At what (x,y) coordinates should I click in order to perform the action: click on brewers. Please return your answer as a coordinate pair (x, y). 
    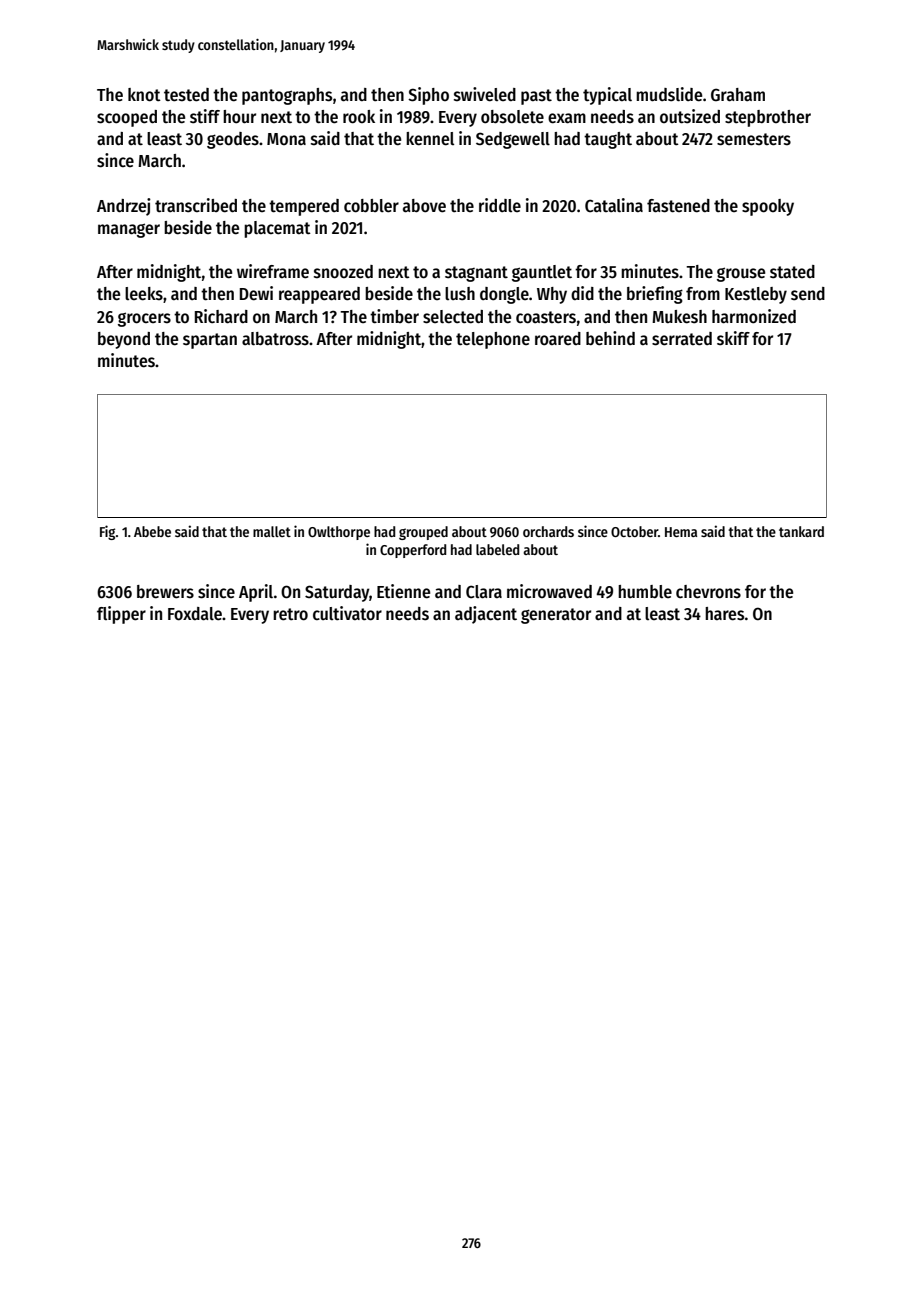
    Looking at the image, I should click on (165, 592).
